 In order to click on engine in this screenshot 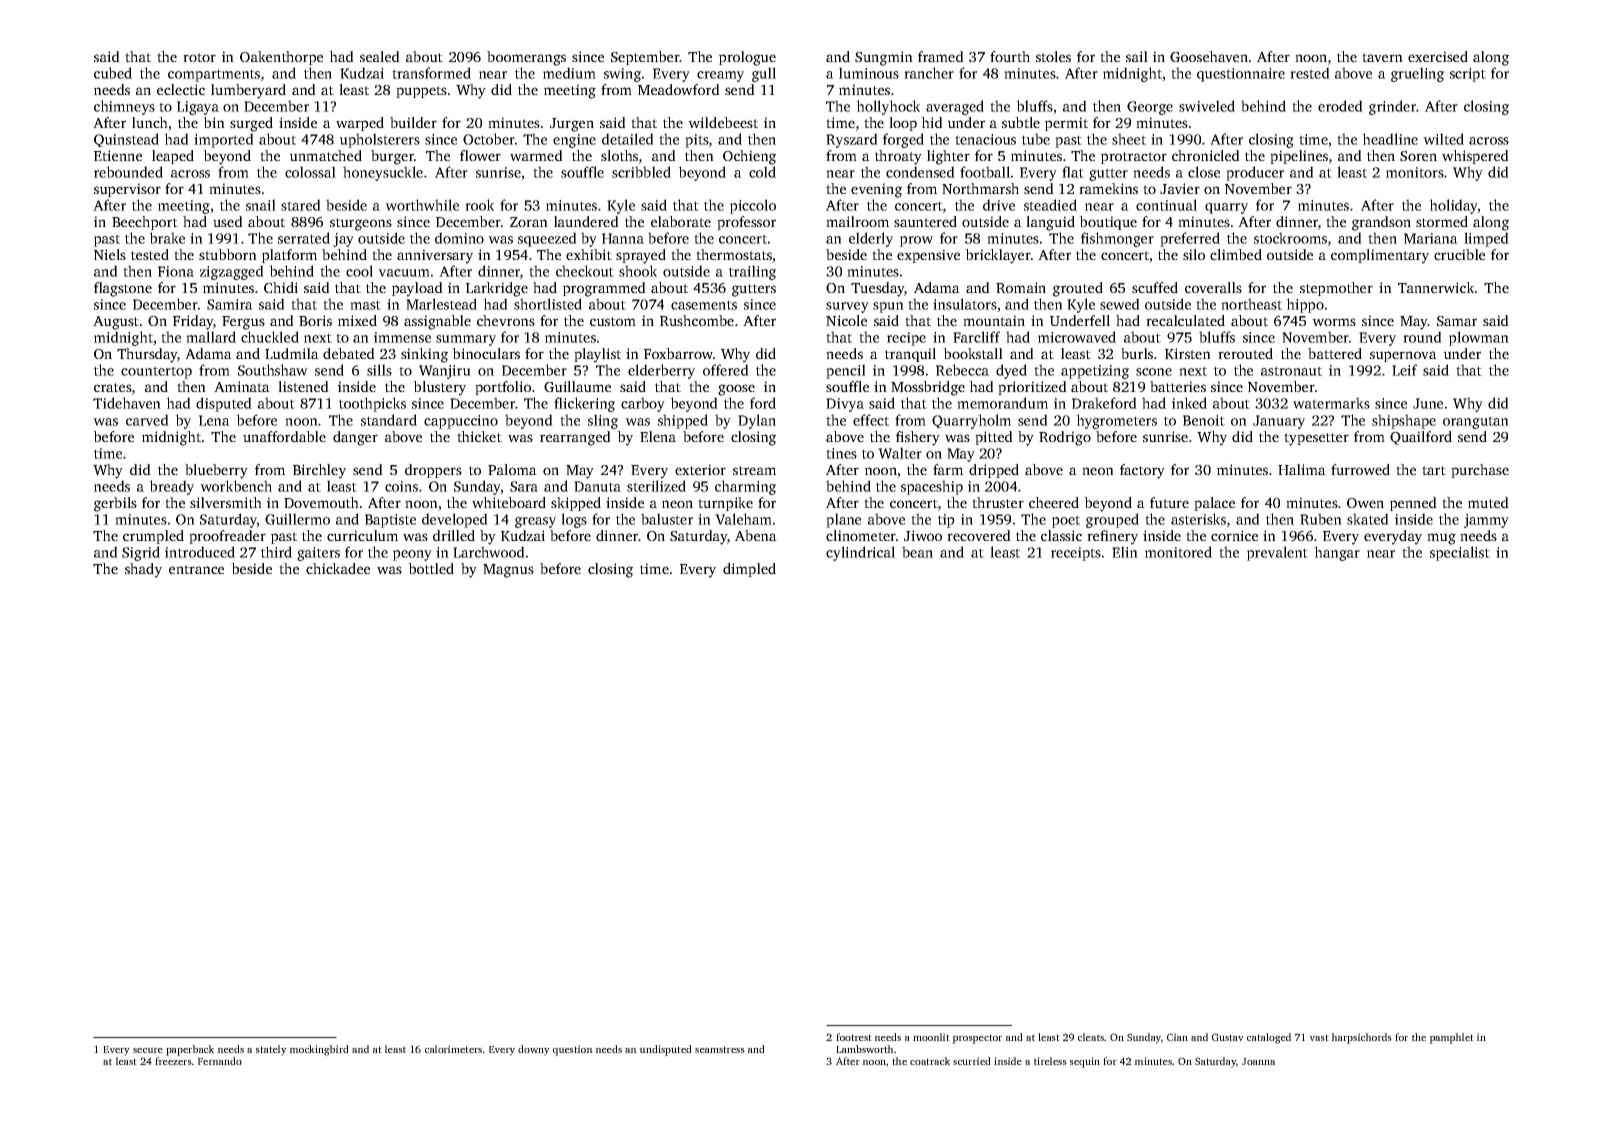, I will do `click(574, 141)`.
